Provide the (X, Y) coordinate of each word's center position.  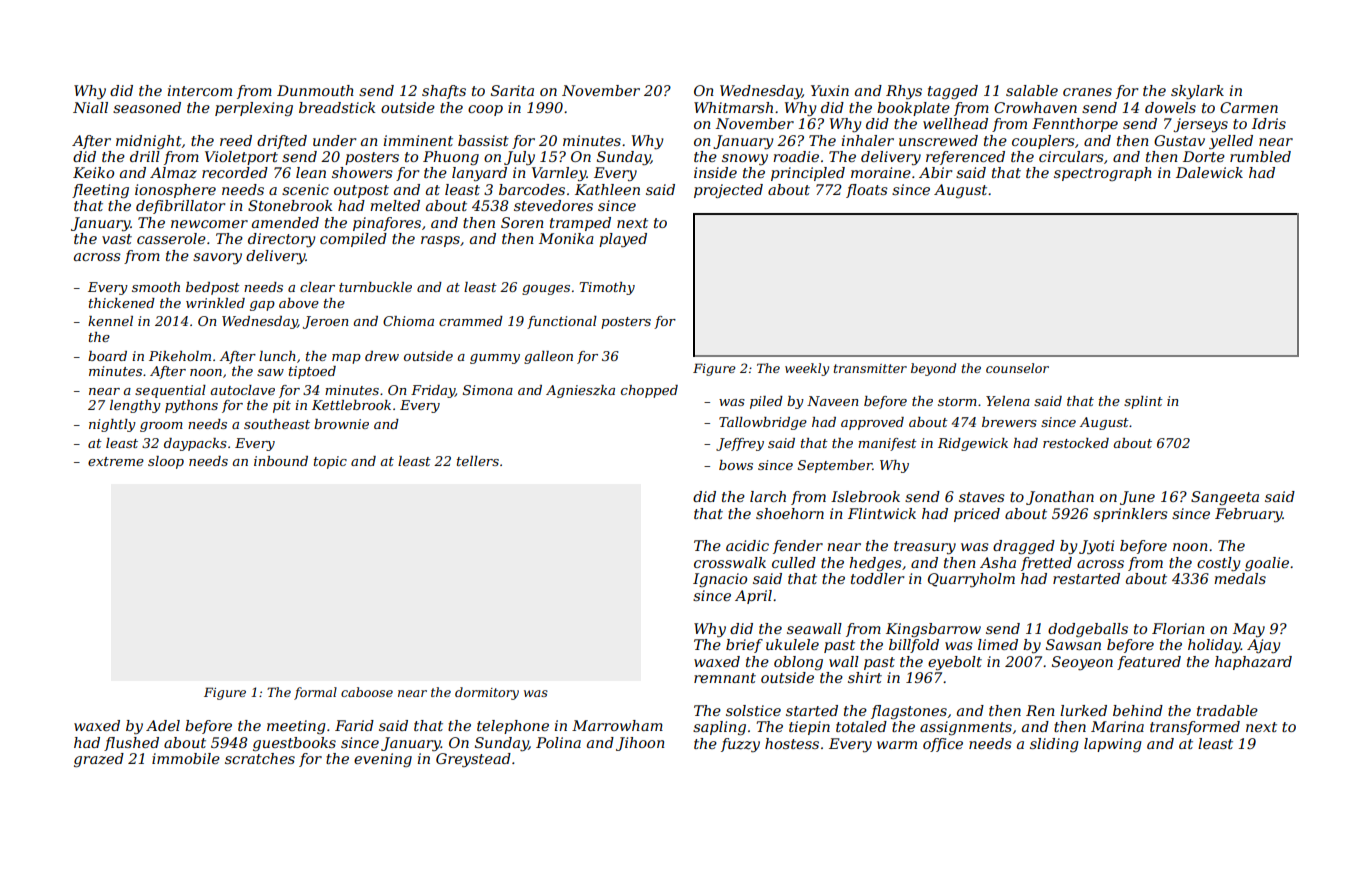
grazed (99, 760)
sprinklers (1130, 515)
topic (330, 462)
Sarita (512, 90)
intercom (199, 90)
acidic (747, 545)
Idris (1269, 123)
